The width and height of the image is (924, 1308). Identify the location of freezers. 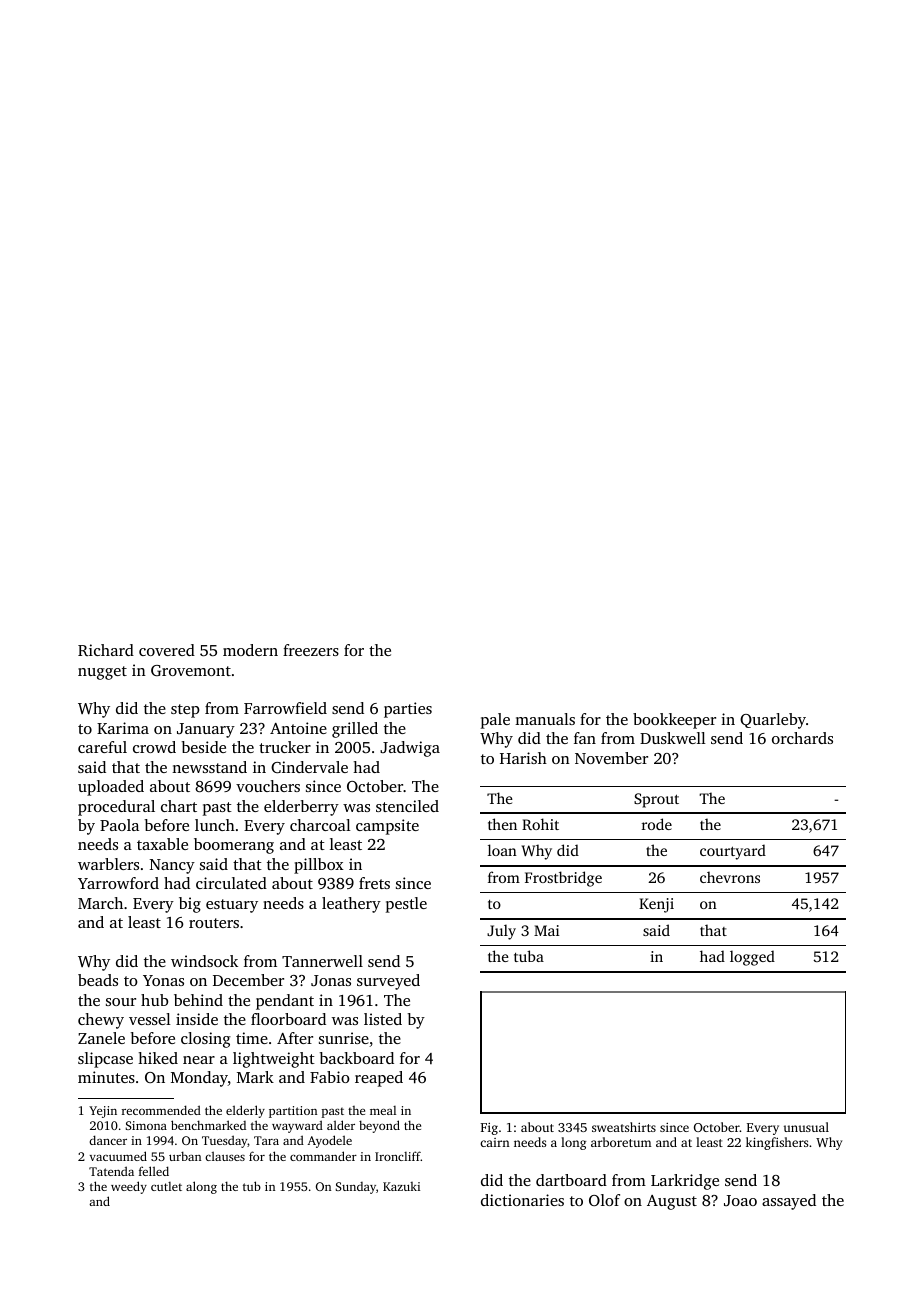
(311, 650).
